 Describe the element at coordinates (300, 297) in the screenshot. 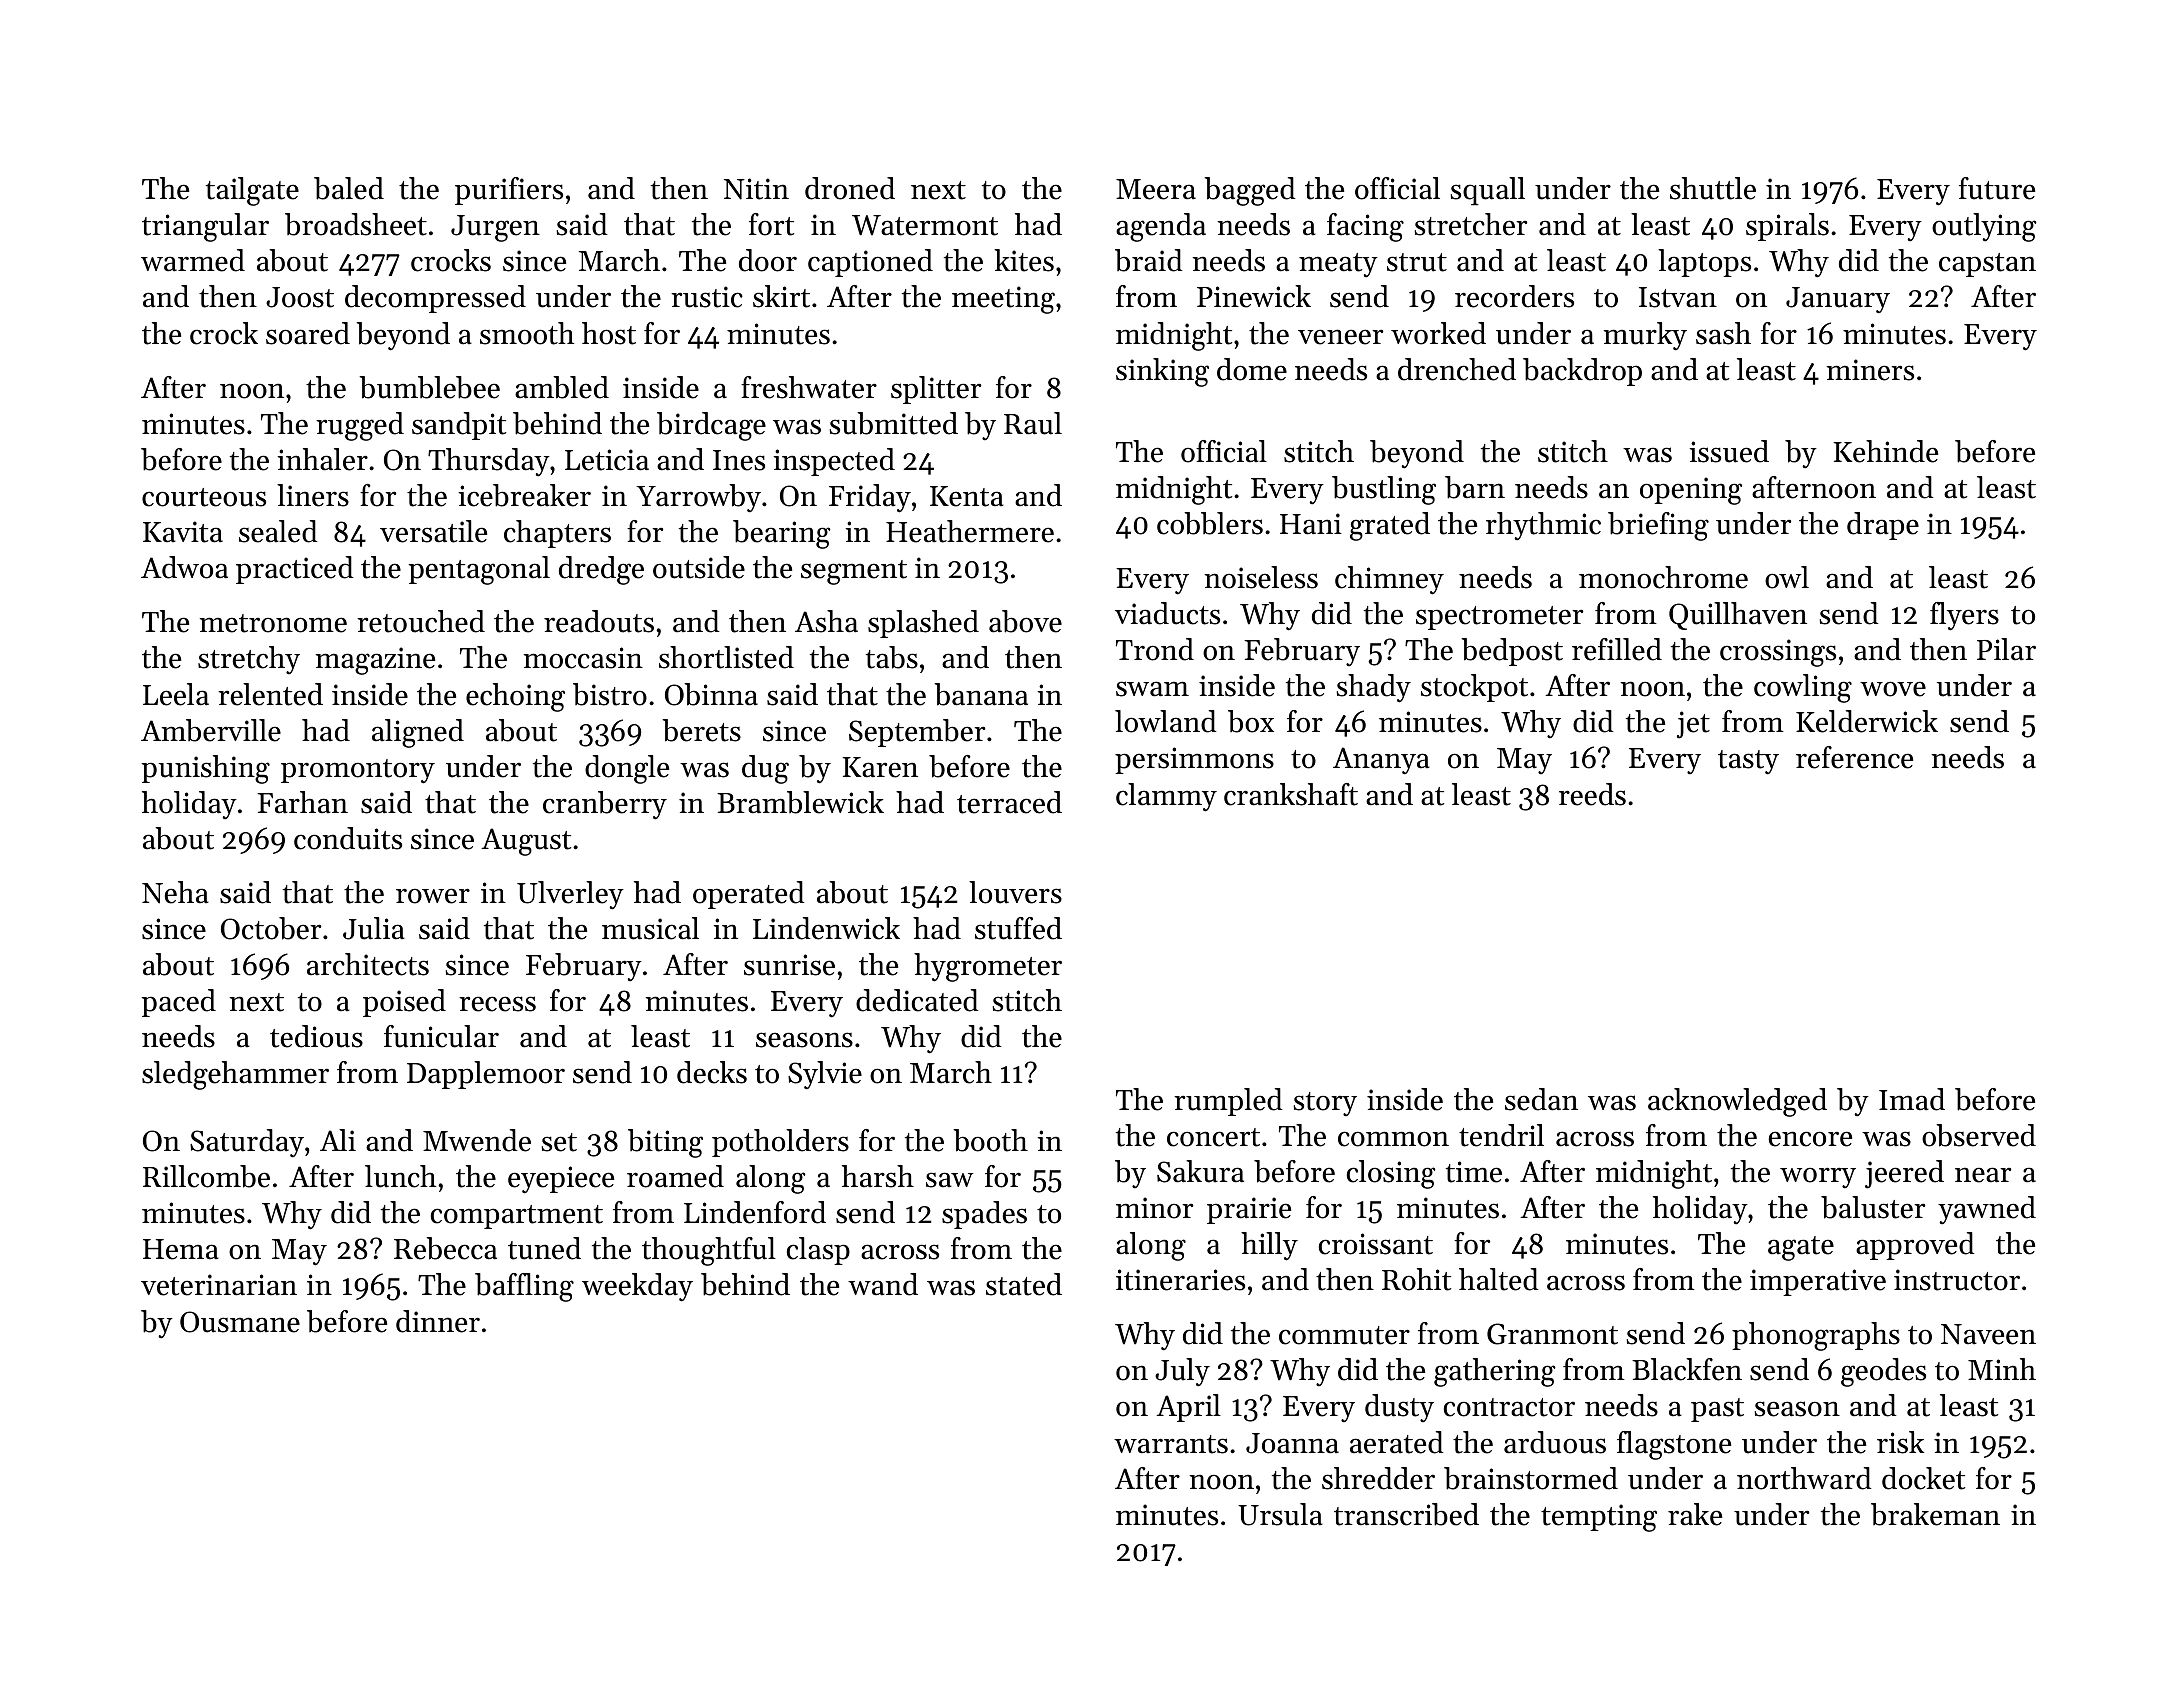

I see `Joost` at that location.
